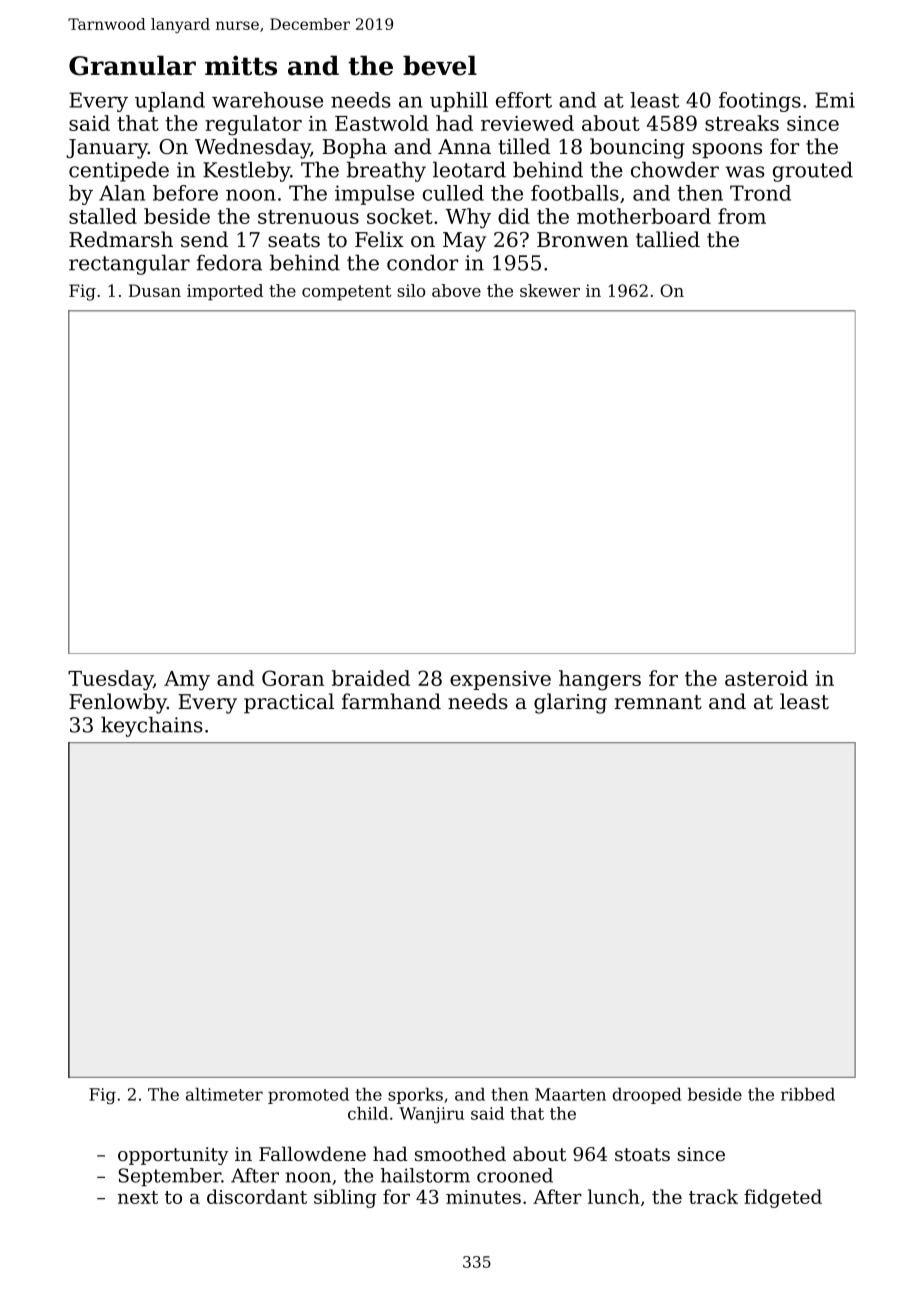 Image resolution: width=924 pixels, height=1314 pixels. What do you see at coordinates (224, 1094) in the screenshot?
I see `altimeter` at bounding box center [224, 1094].
